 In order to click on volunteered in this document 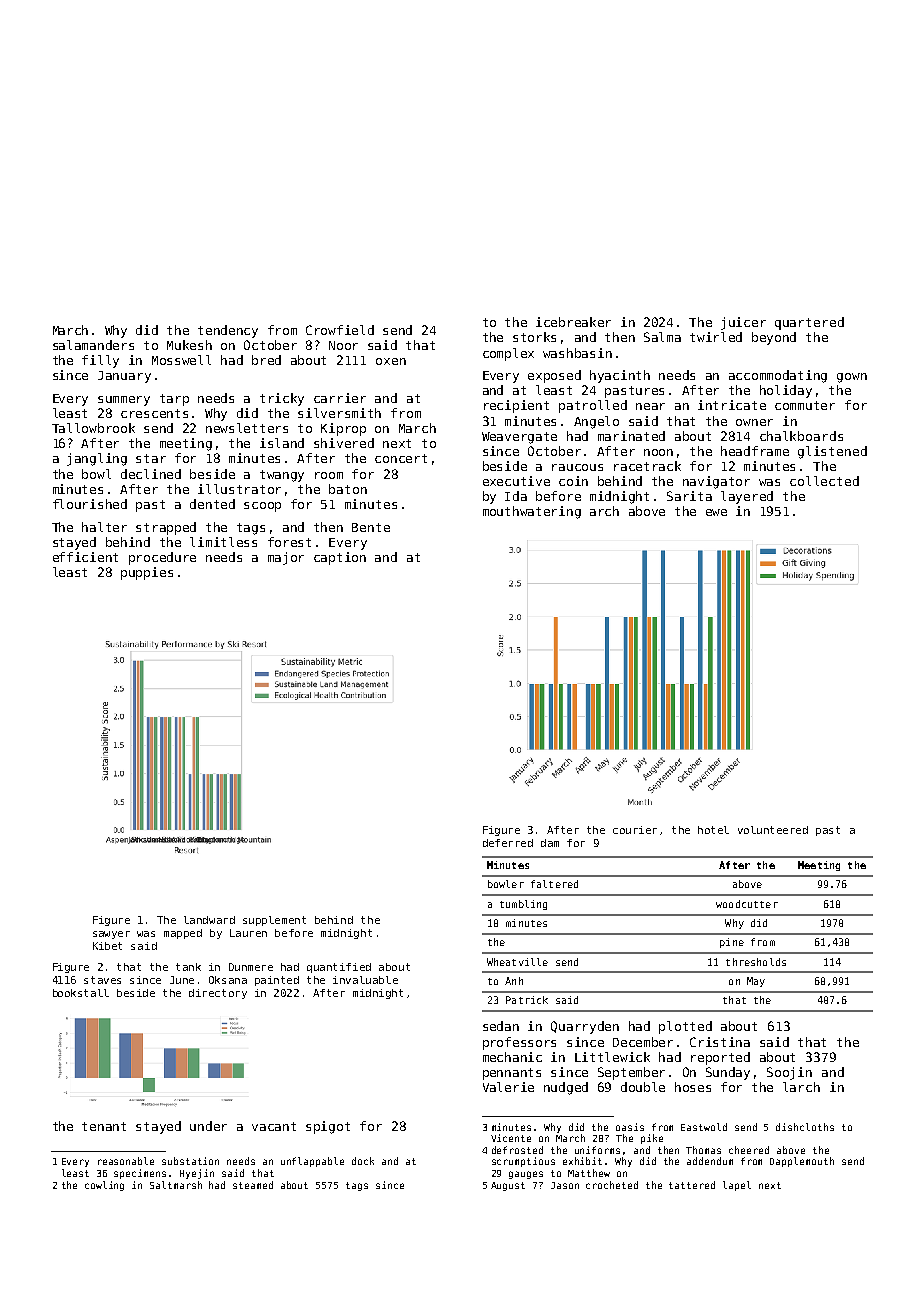, I will do `click(773, 830)`.
